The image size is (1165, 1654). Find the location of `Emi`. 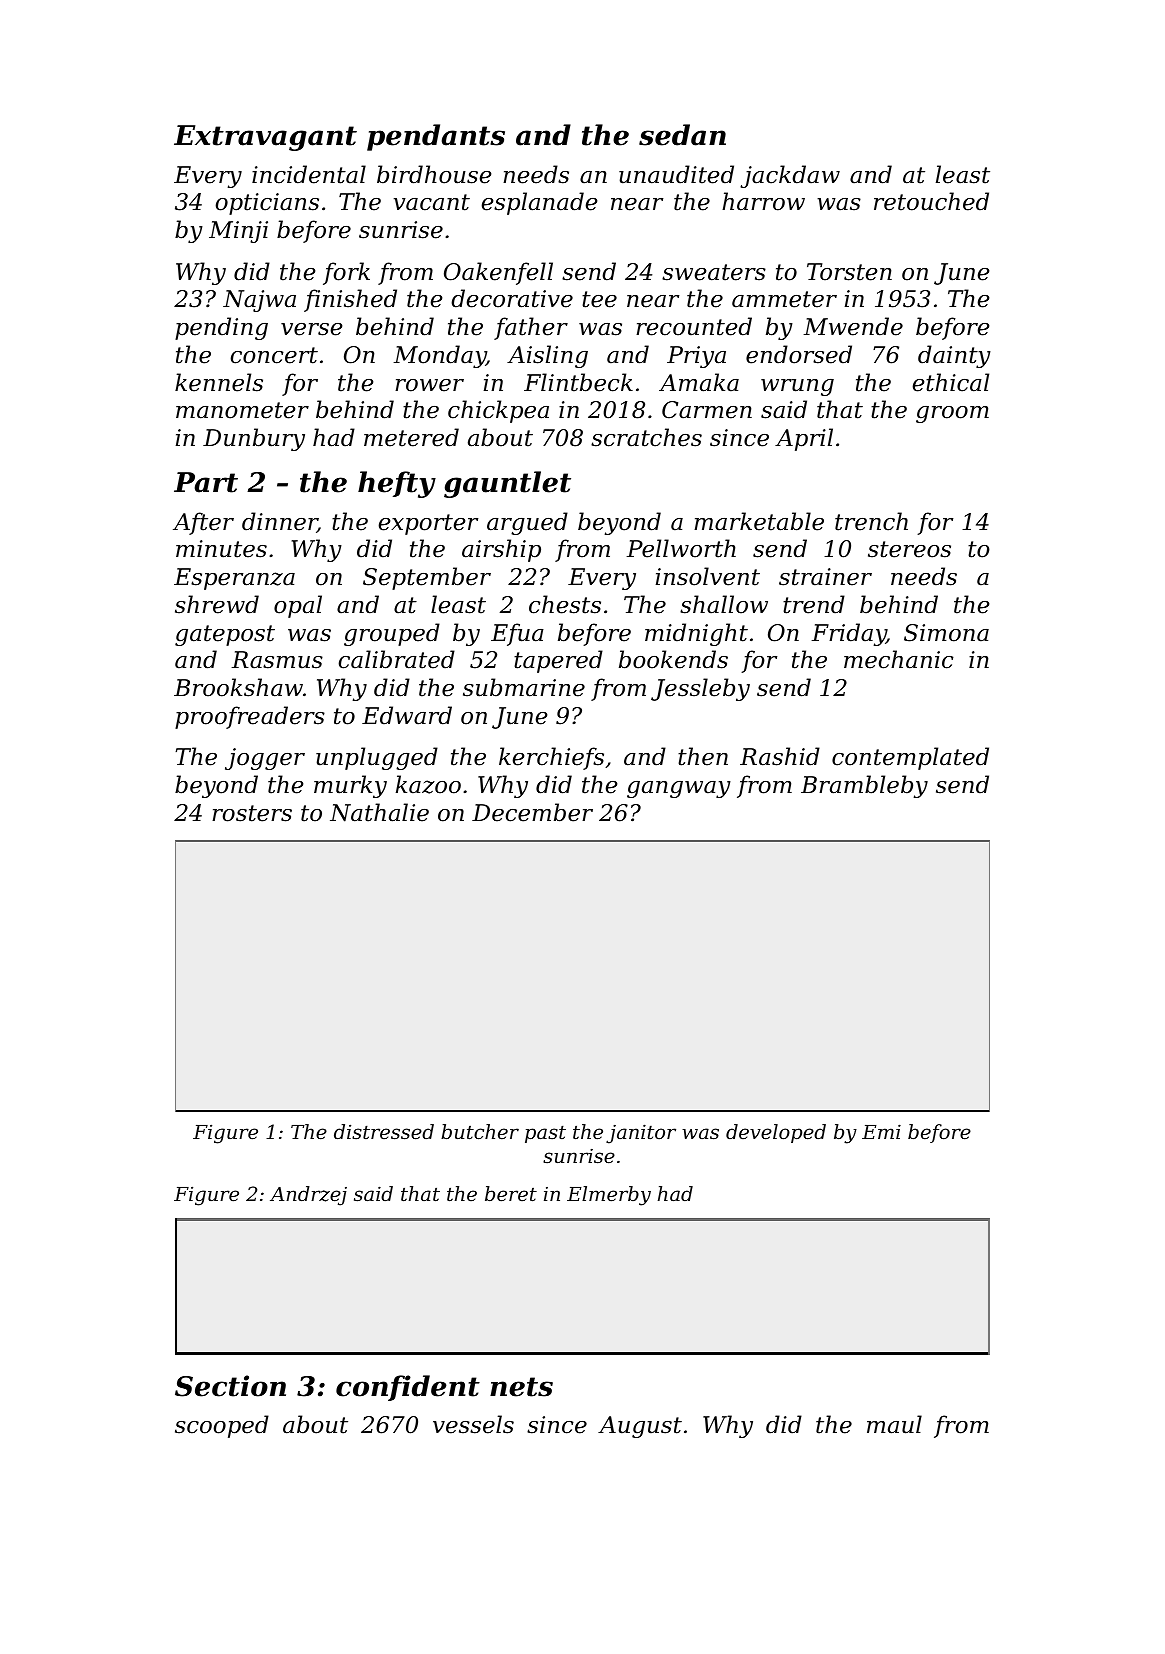

Emi is located at coordinates (881, 1131).
